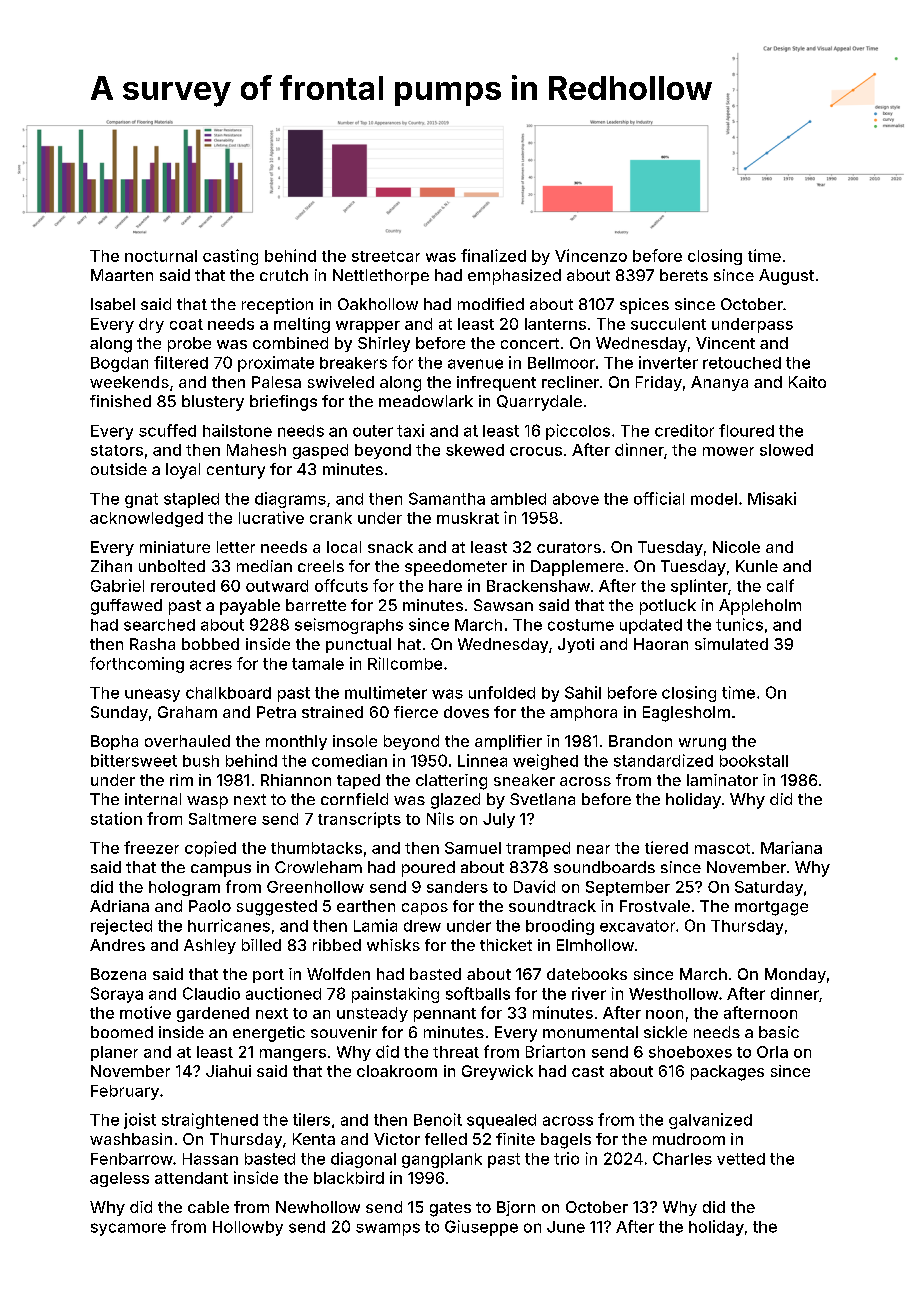  What do you see at coordinates (754, 761) in the screenshot?
I see `bookstall` at bounding box center [754, 761].
